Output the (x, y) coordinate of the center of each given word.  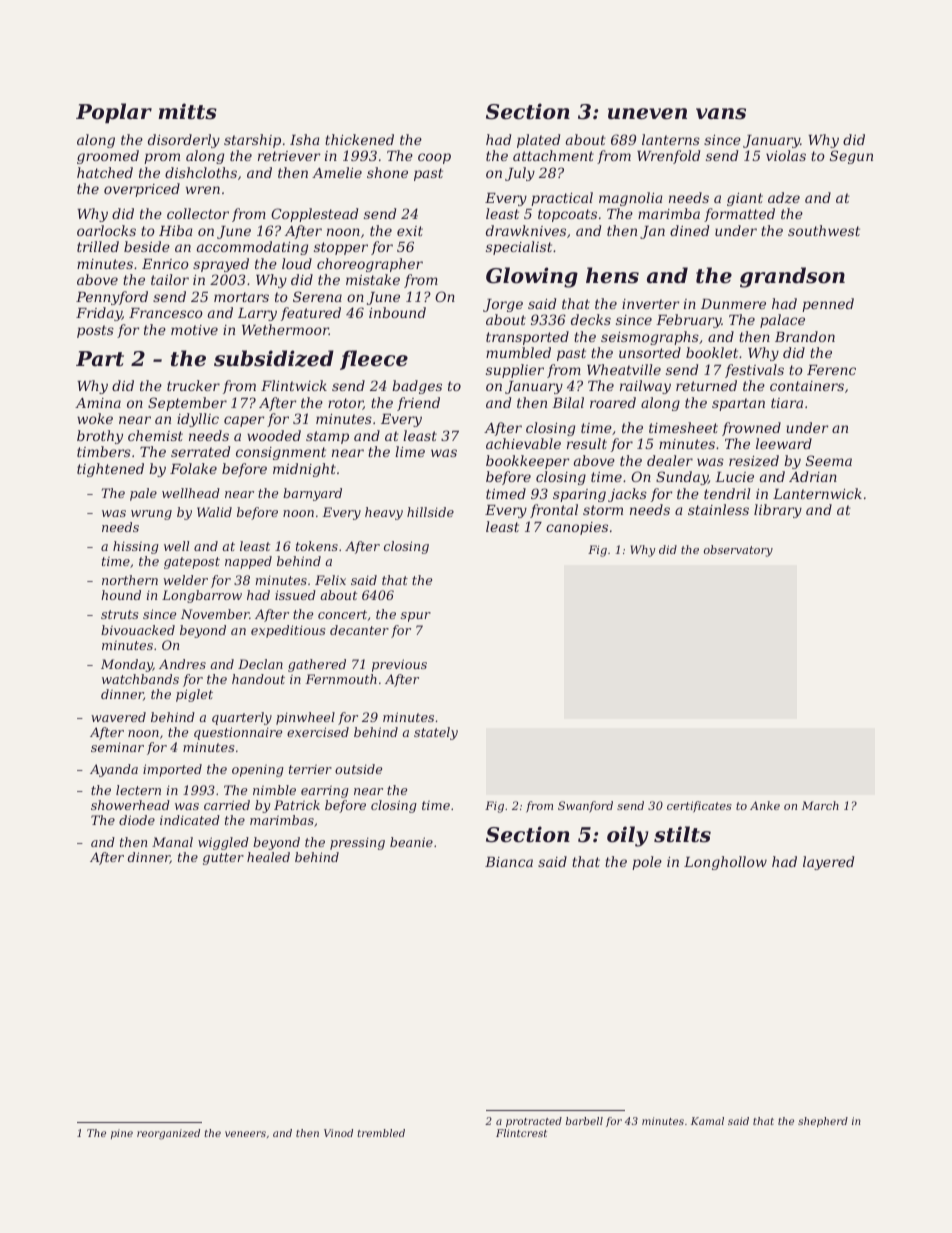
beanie (411, 842)
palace (782, 321)
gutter (223, 859)
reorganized (168, 1134)
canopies (577, 528)
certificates (699, 807)
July (520, 174)
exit (410, 231)
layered (828, 863)
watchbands (140, 679)
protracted (534, 1122)
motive (194, 330)
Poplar (114, 113)
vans (721, 114)
